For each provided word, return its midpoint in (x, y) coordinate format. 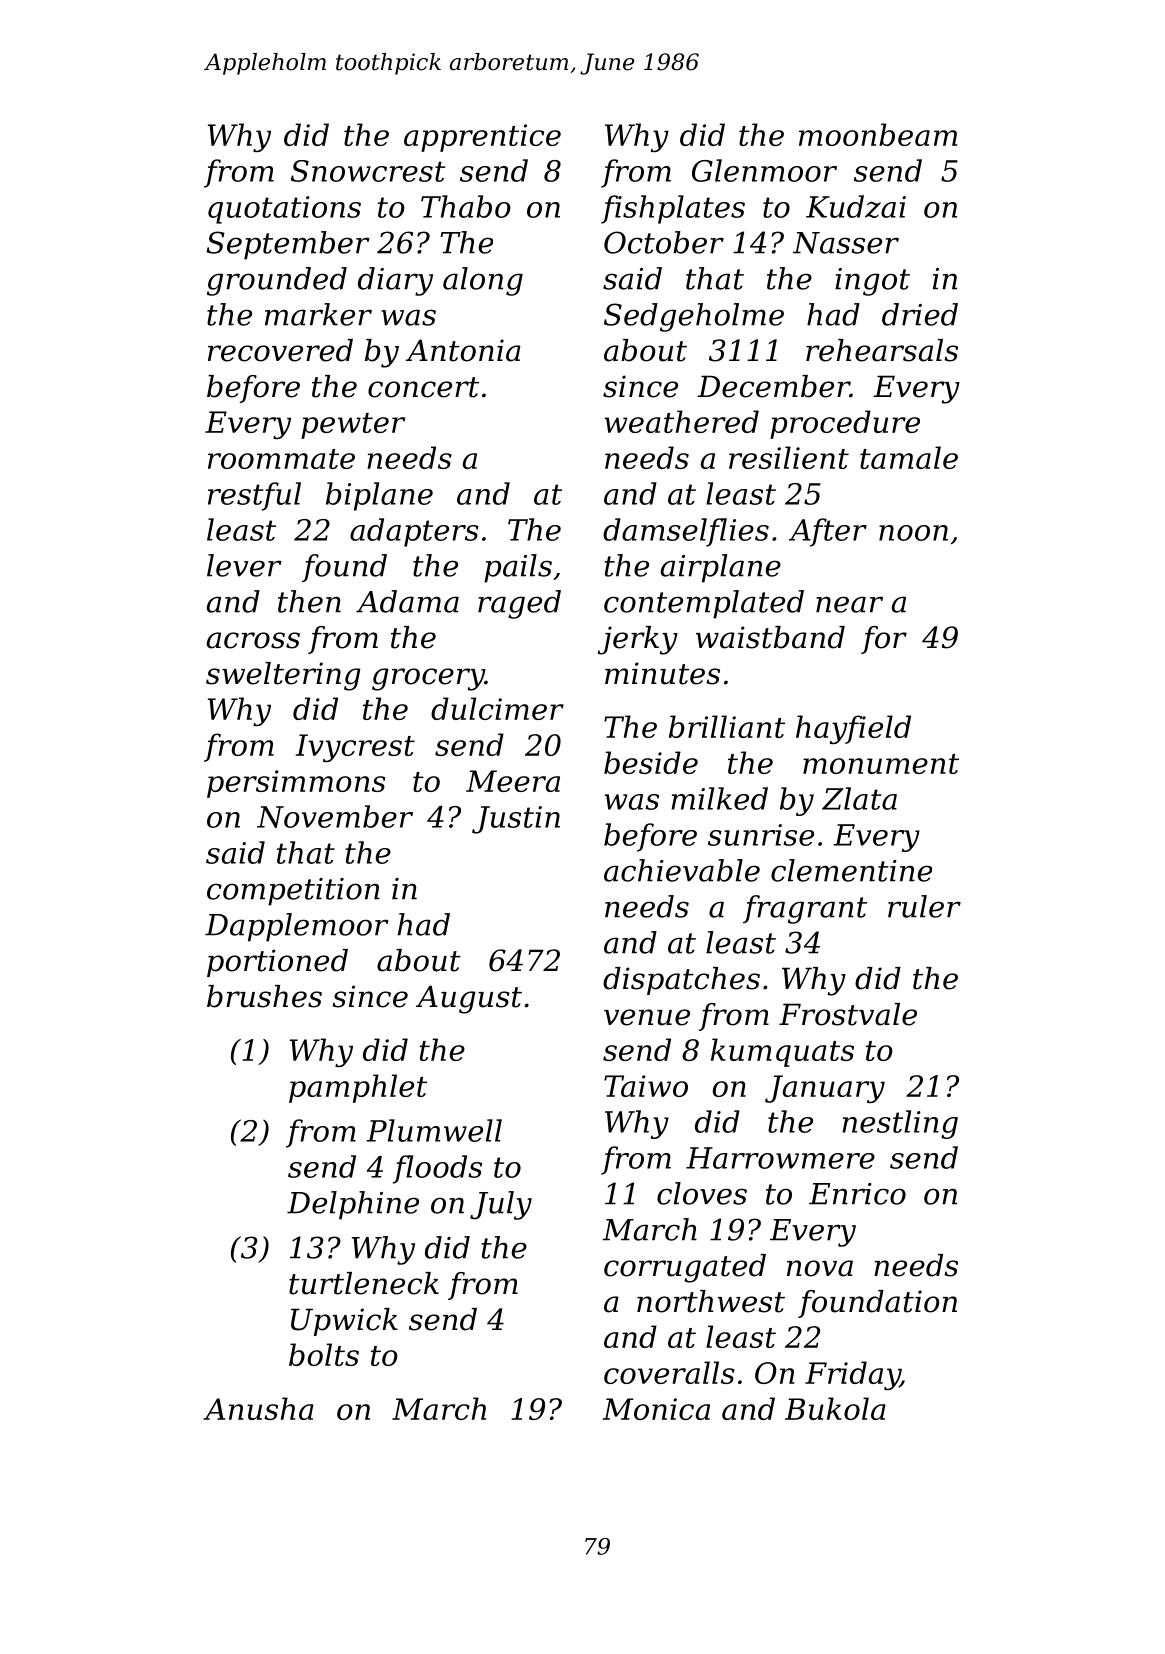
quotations (284, 210)
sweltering (283, 676)
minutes (662, 673)
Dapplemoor (297, 927)
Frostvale (848, 1014)
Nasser (846, 243)
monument (881, 764)
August (469, 999)
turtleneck (364, 1283)
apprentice (482, 138)
